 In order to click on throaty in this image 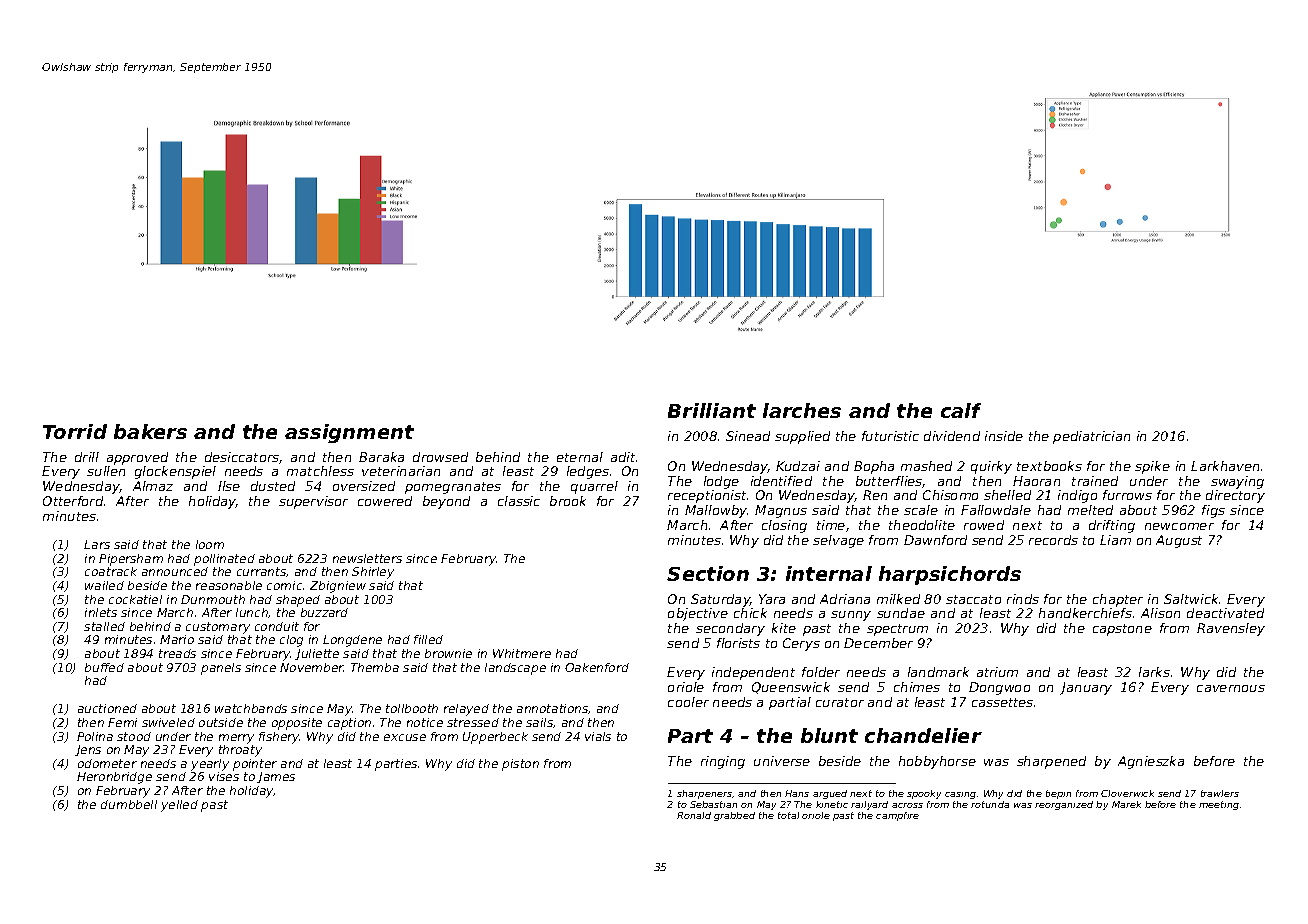, I will do `click(240, 751)`.
